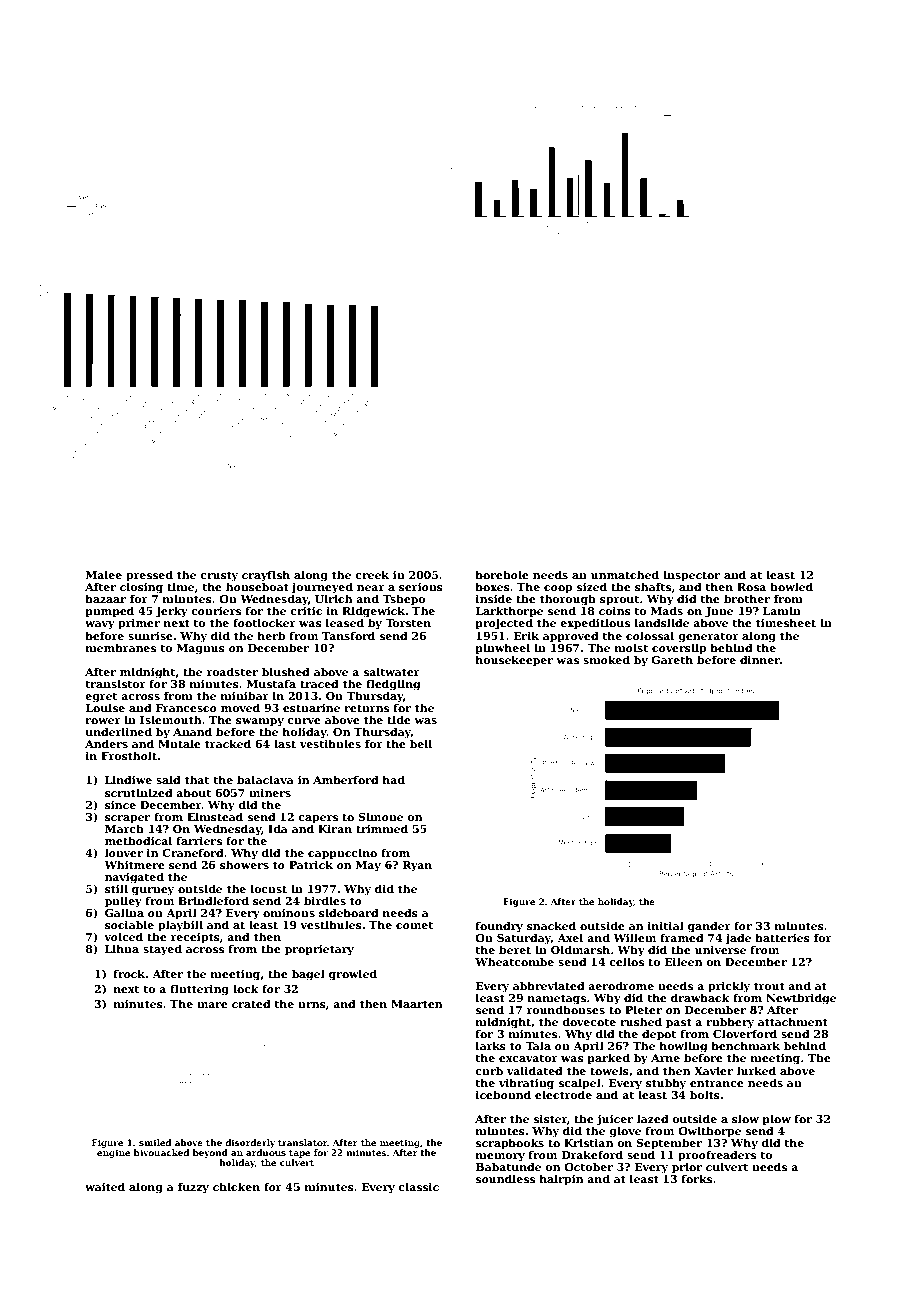 The height and width of the image is (1308, 924). What do you see at coordinates (353, 975) in the image?
I see `growled` at bounding box center [353, 975].
